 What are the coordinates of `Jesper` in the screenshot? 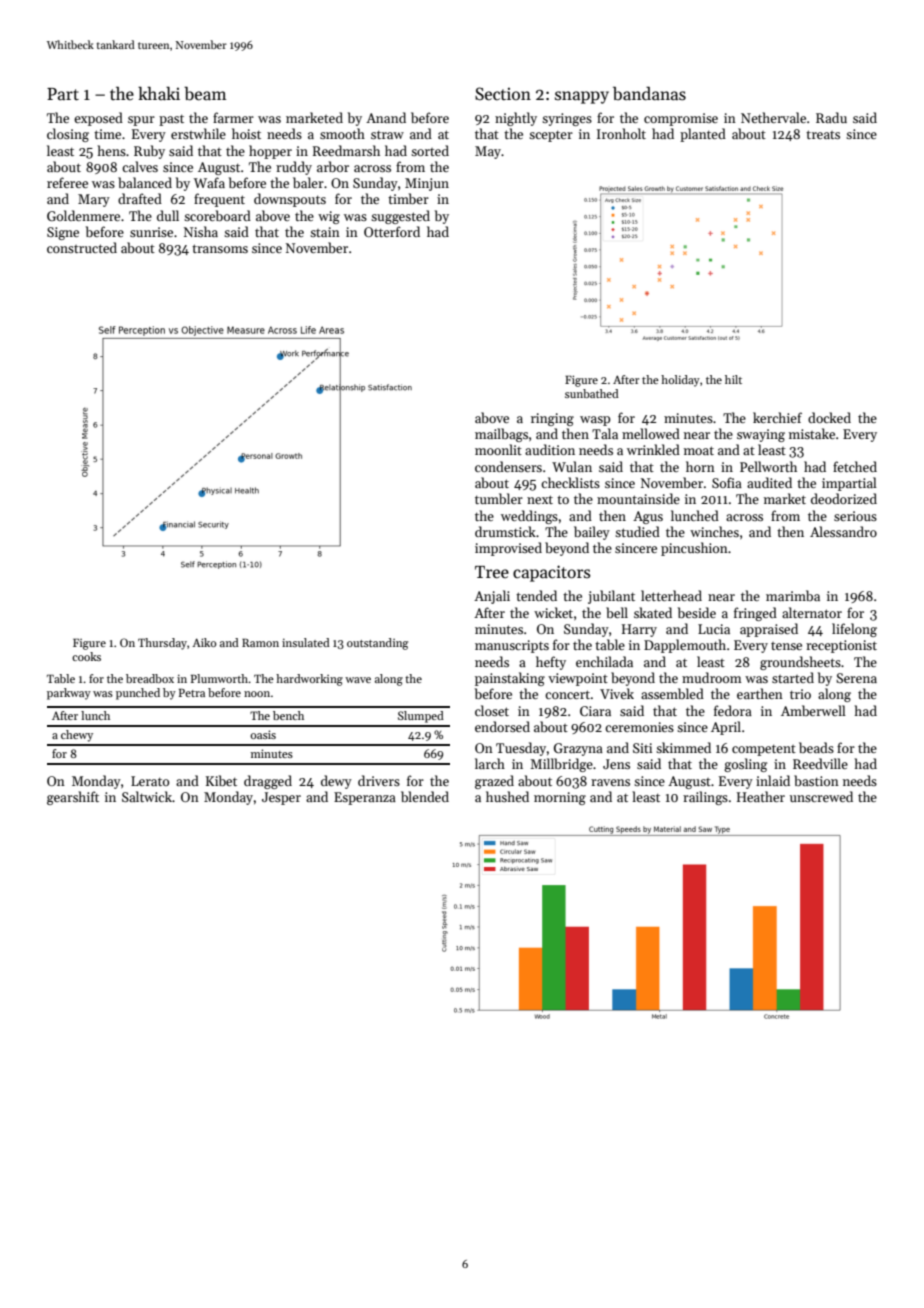 It's located at (281, 798).
